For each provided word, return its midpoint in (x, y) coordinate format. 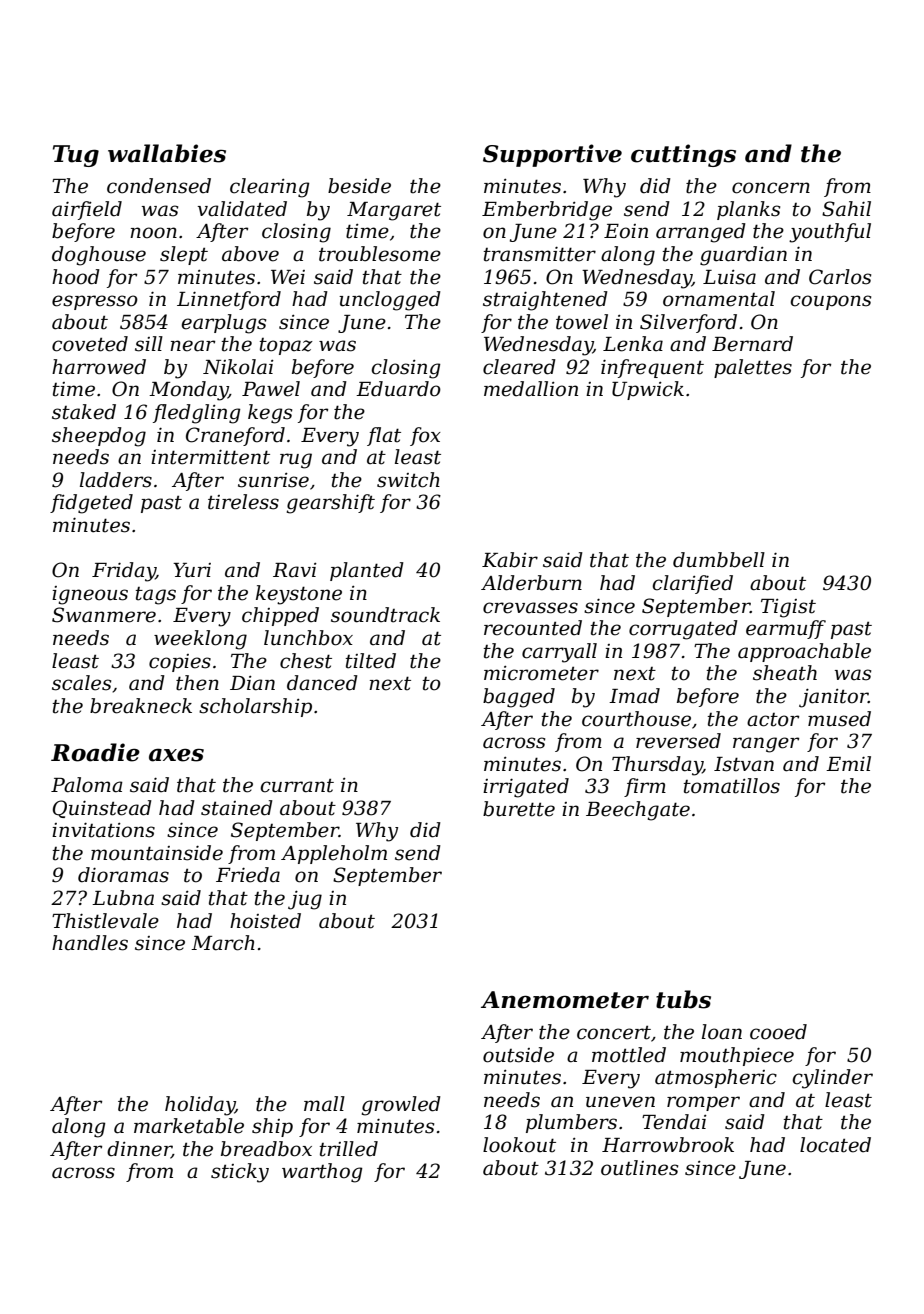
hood (76, 277)
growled (401, 1106)
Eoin (626, 231)
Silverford (688, 323)
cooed (778, 1032)
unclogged (390, 301)
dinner (139, 1149)
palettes (753, 368)
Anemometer (565, 1000)
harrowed (99, 367)
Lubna (123, 898)
